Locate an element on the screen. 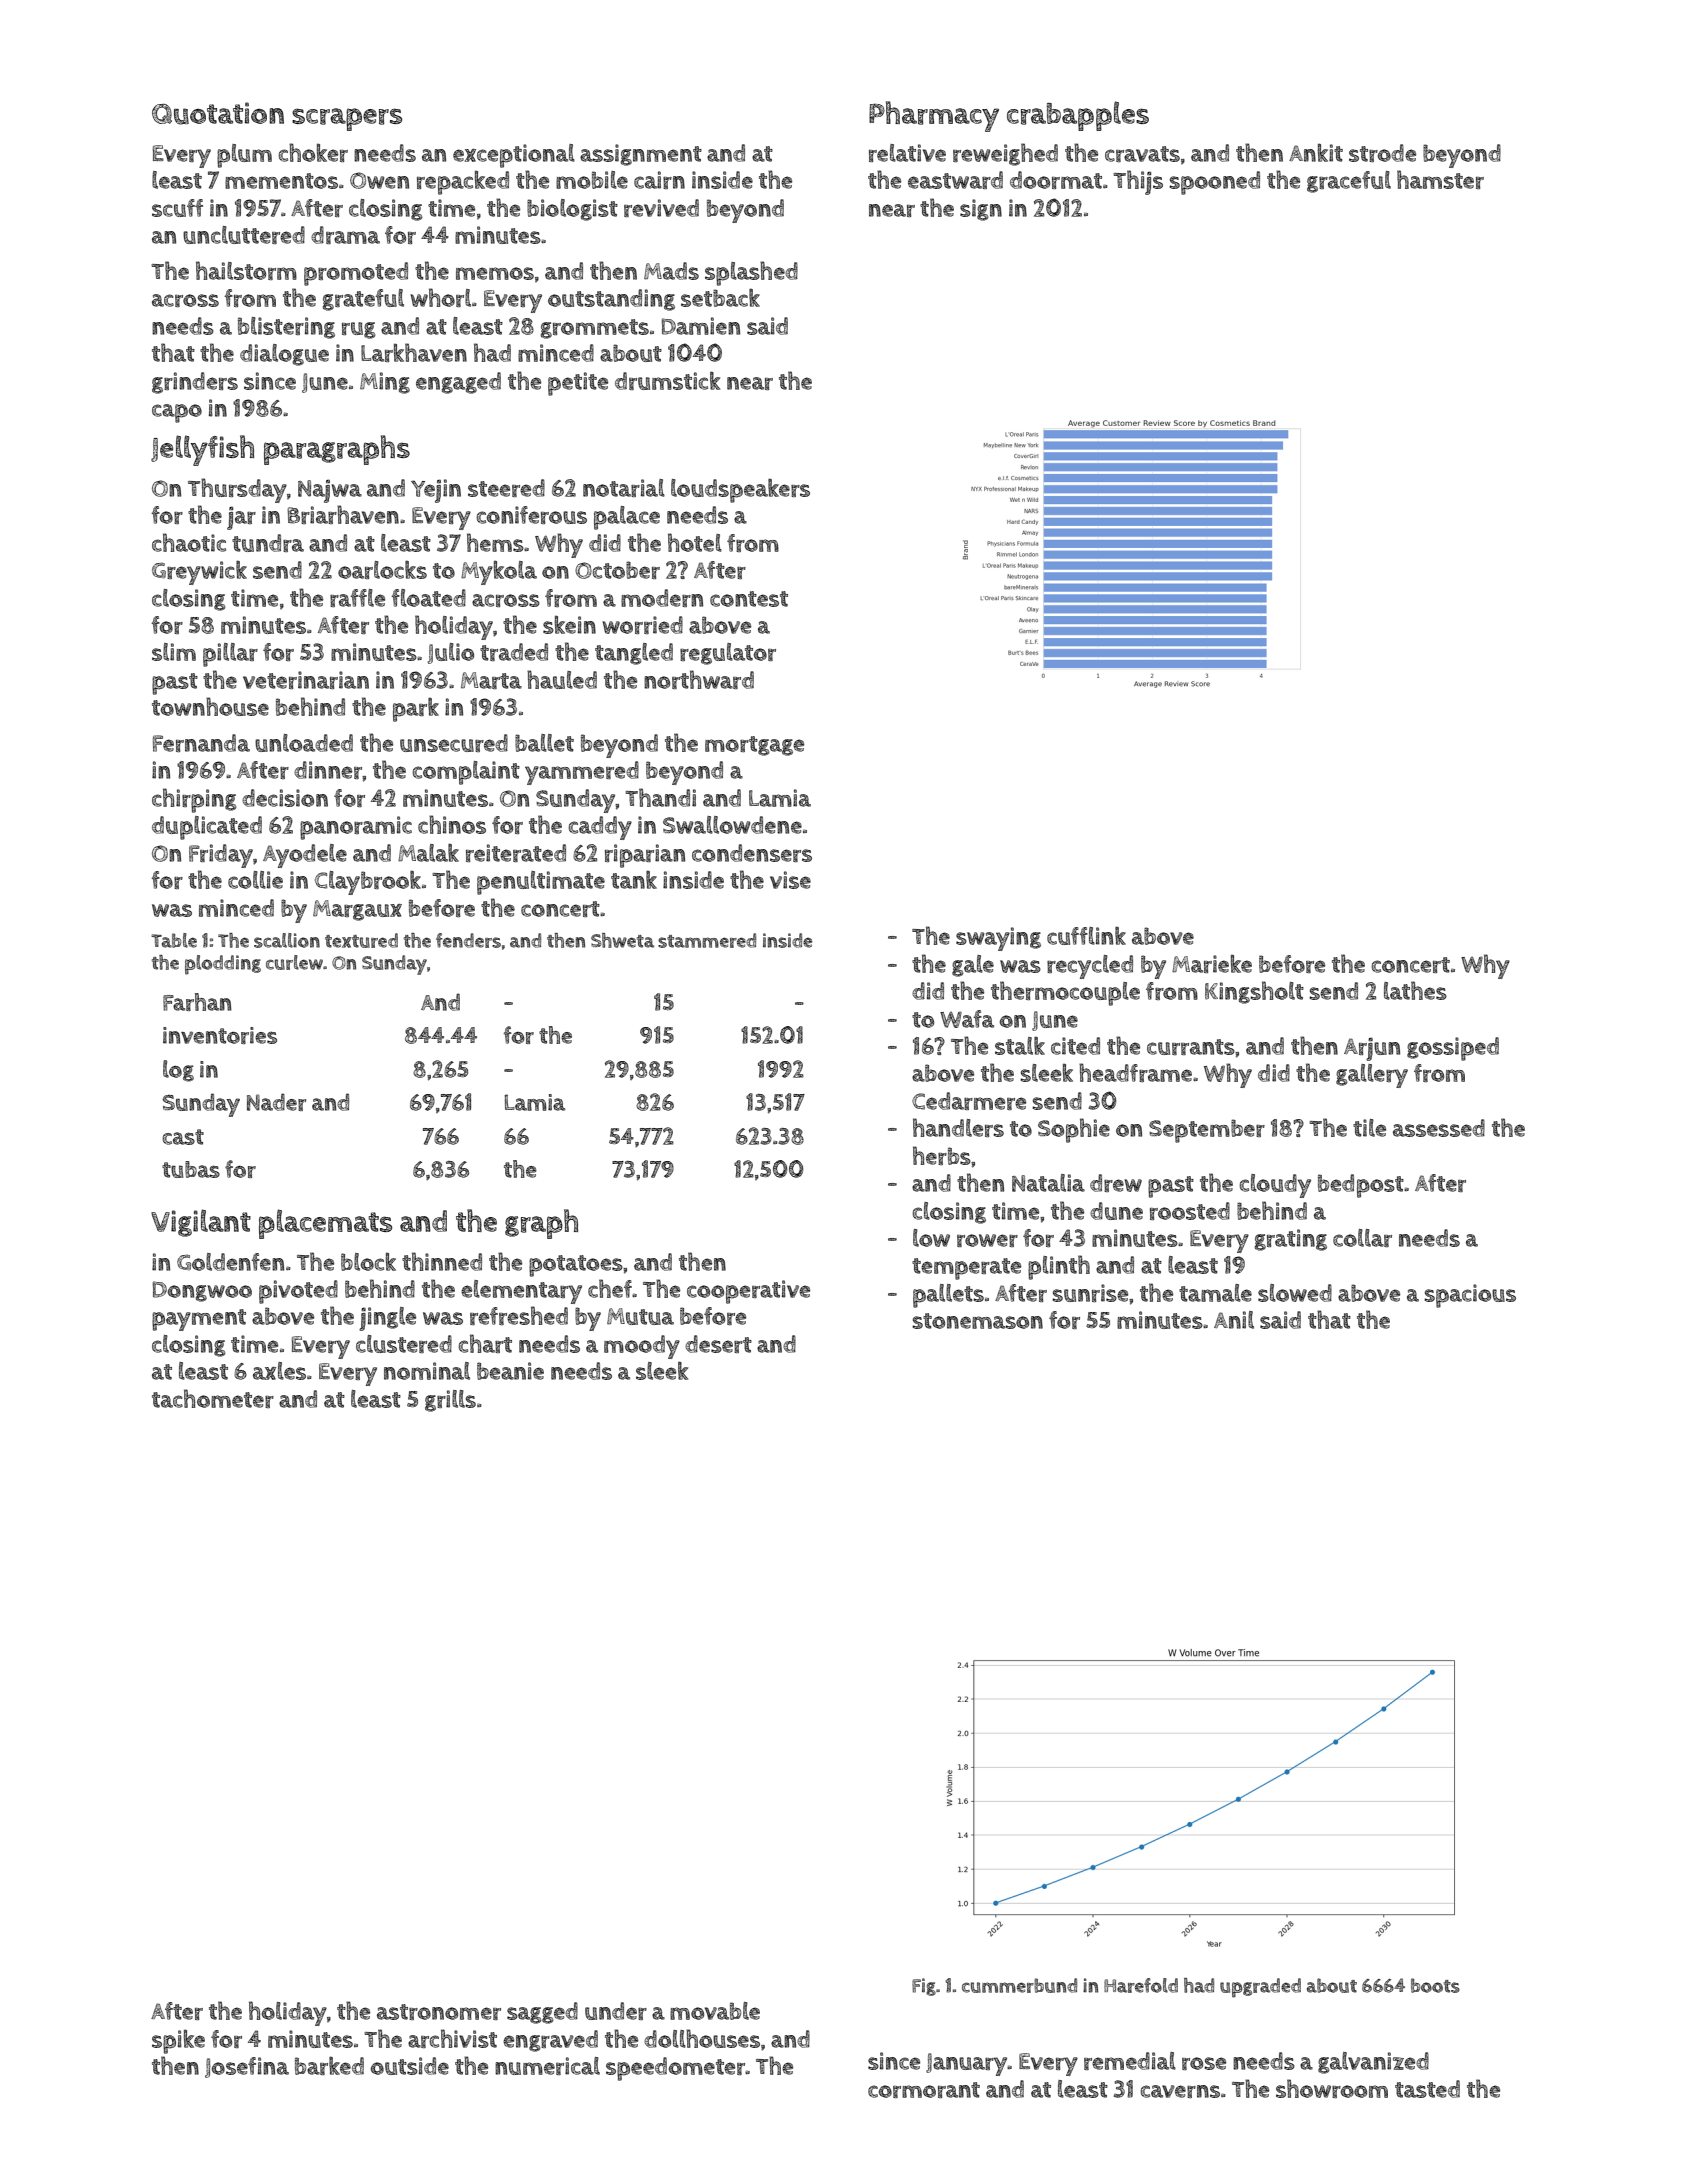 The width and height of the screenshot is (1683, 2178). boots is located at coordinates (1435, 1985).
